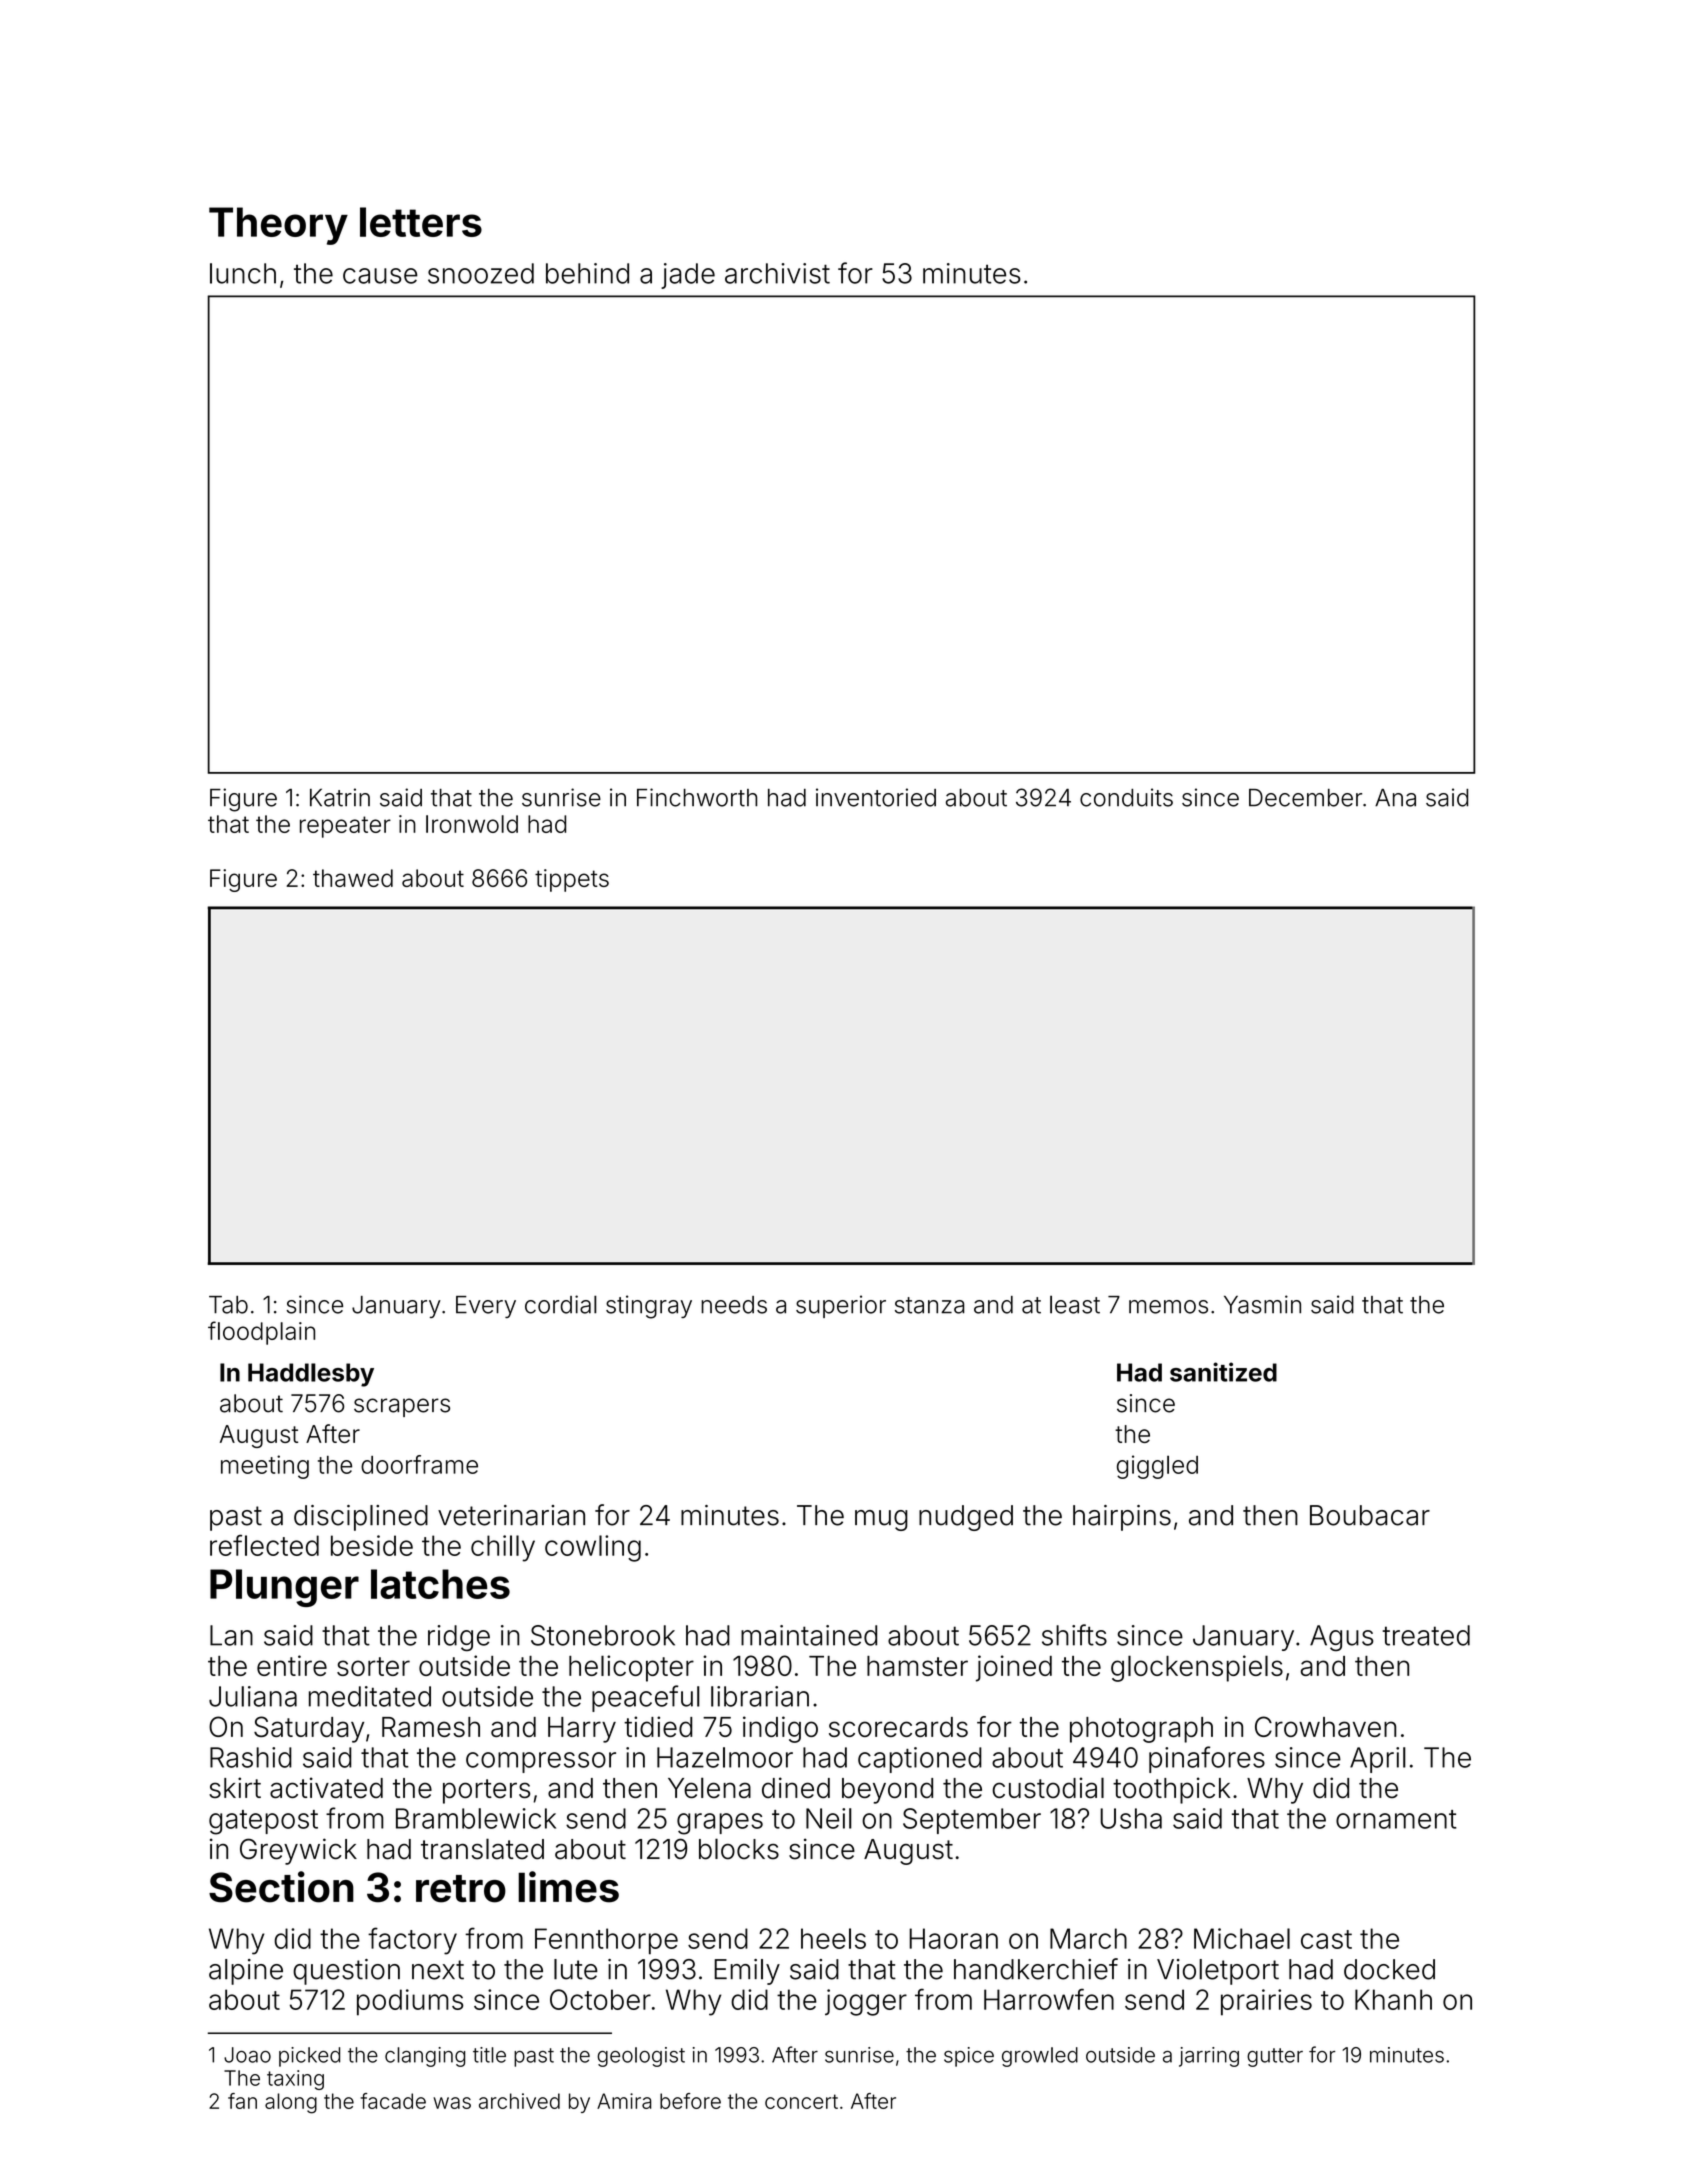  What do you see at coordinates (278, 226) in the document?
I see `Theory` at bounding box center [278, 226].
